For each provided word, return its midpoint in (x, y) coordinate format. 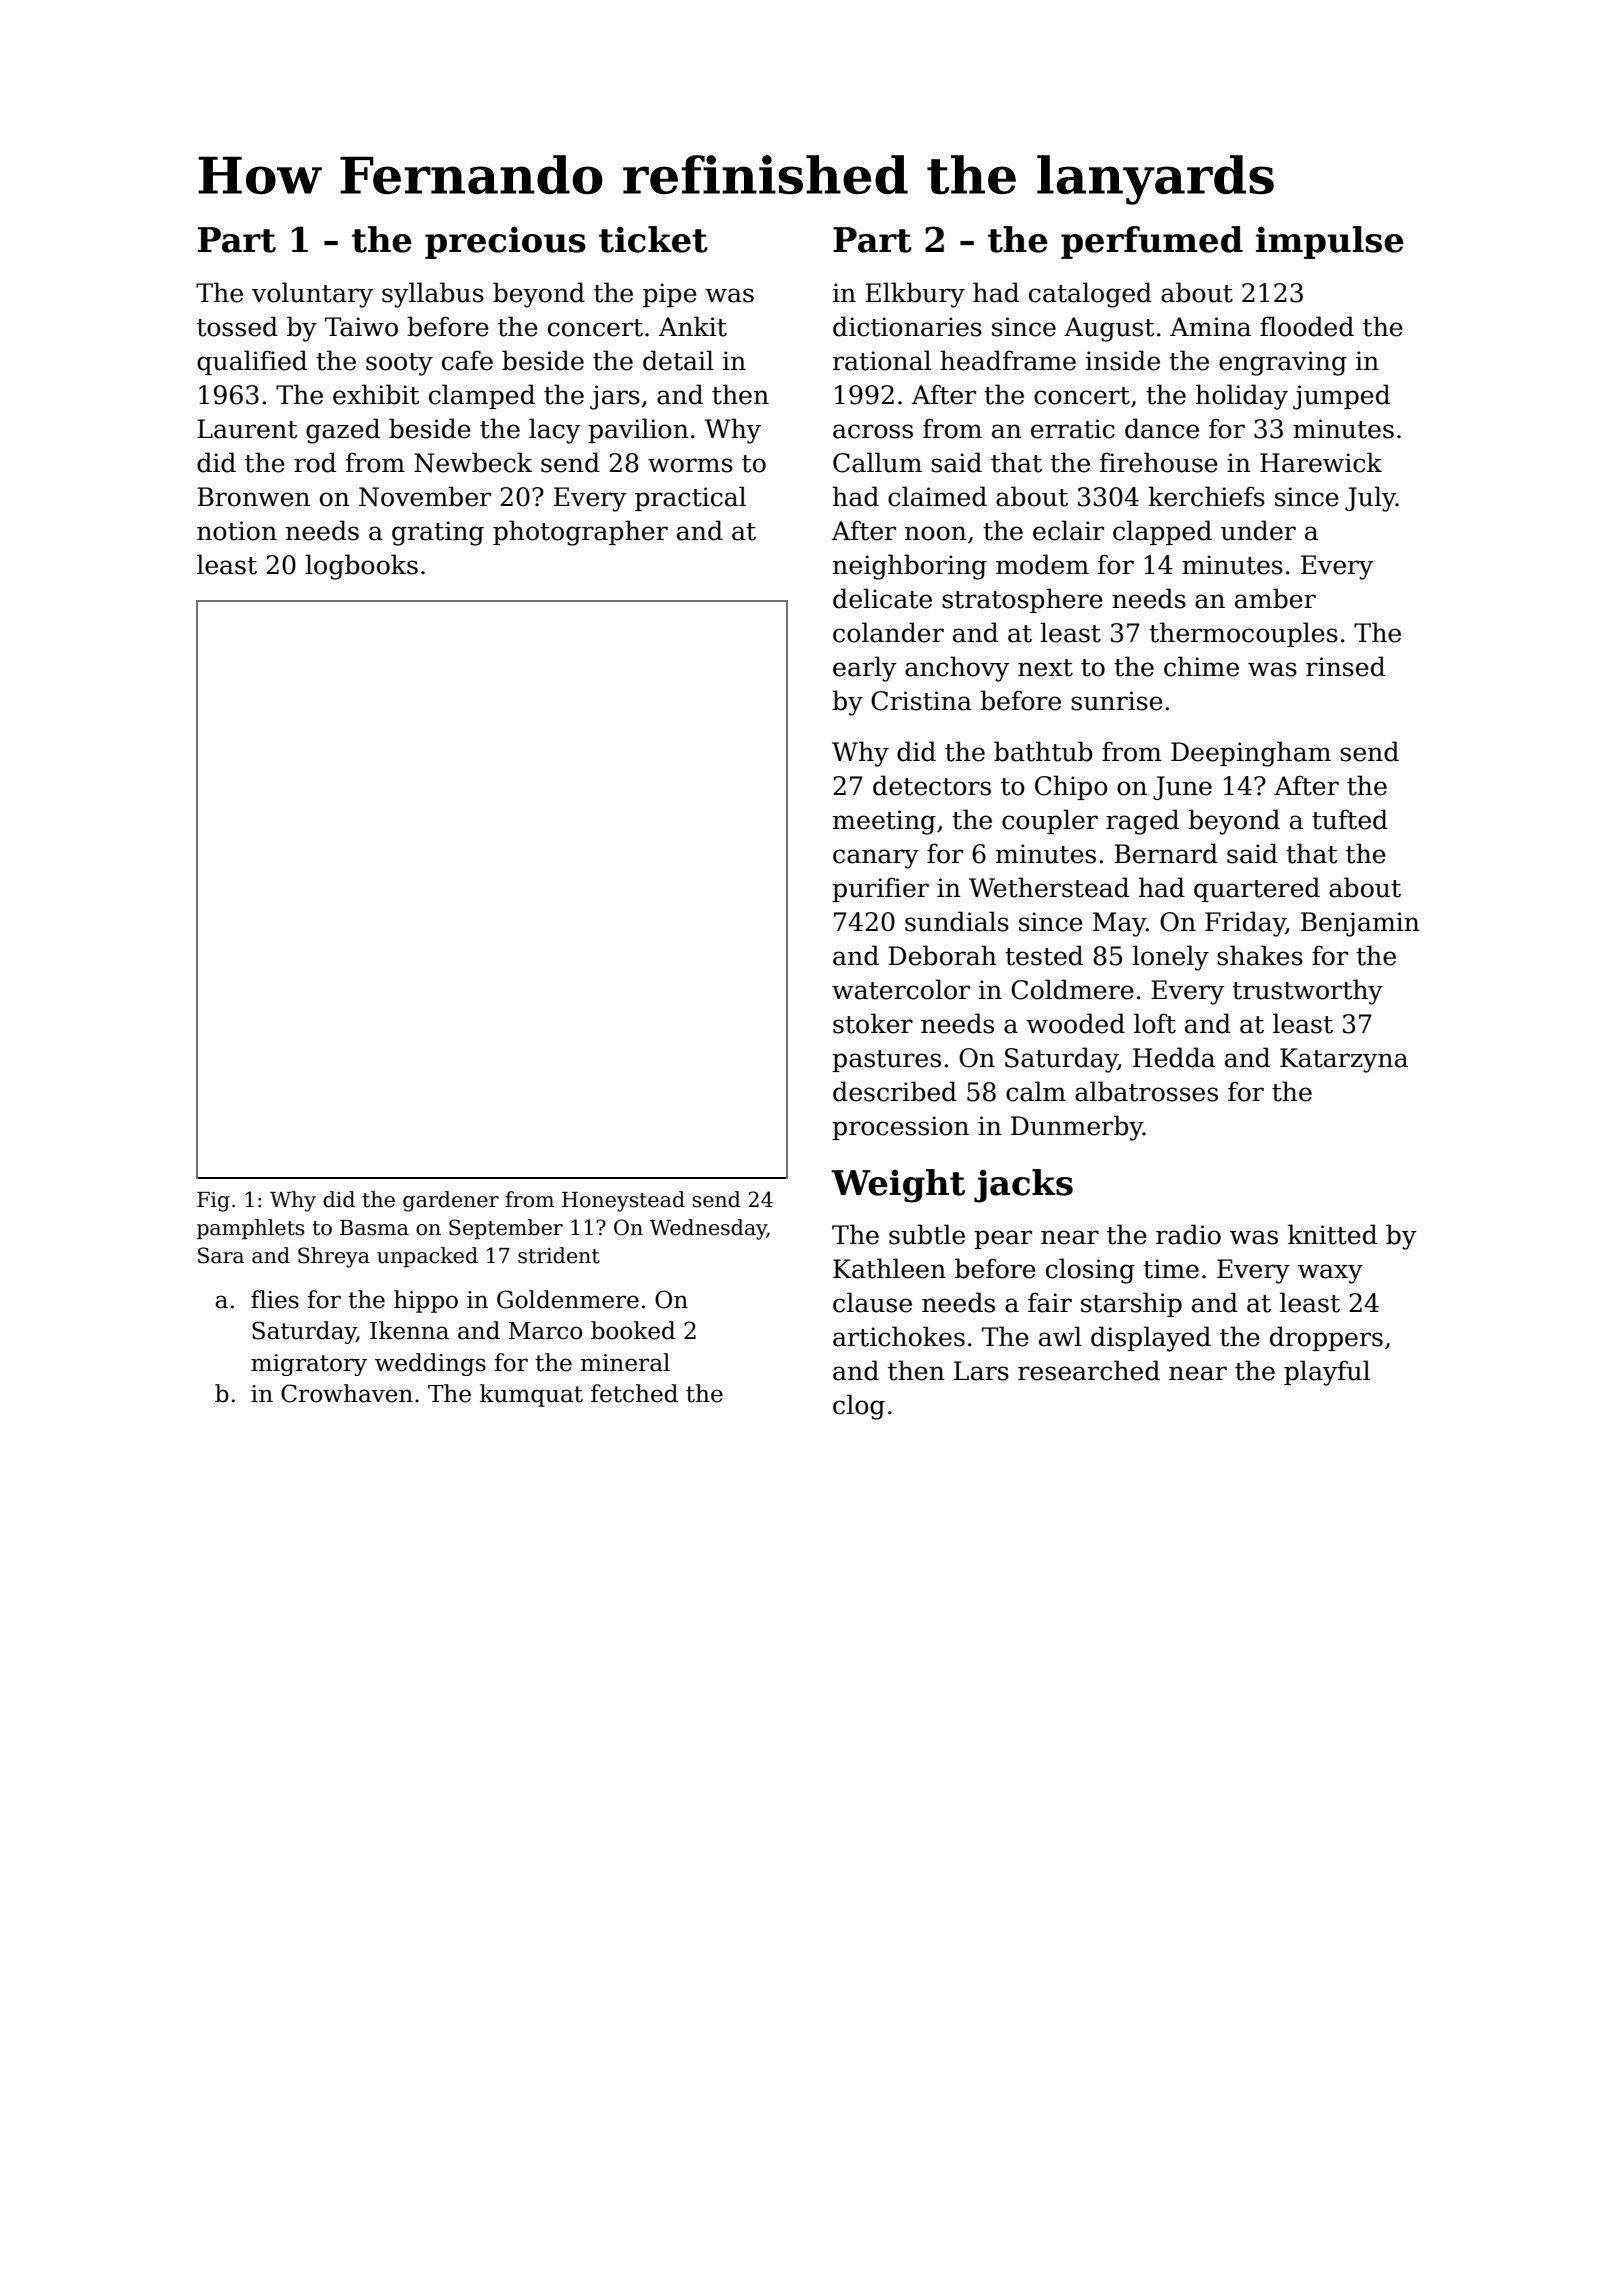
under (1258, 530)
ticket (653, 239)
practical (690, 498)
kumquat (531, 1395)
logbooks (361, 567)
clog (859, 1407)
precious (505, 242)
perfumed (1152, 242)
